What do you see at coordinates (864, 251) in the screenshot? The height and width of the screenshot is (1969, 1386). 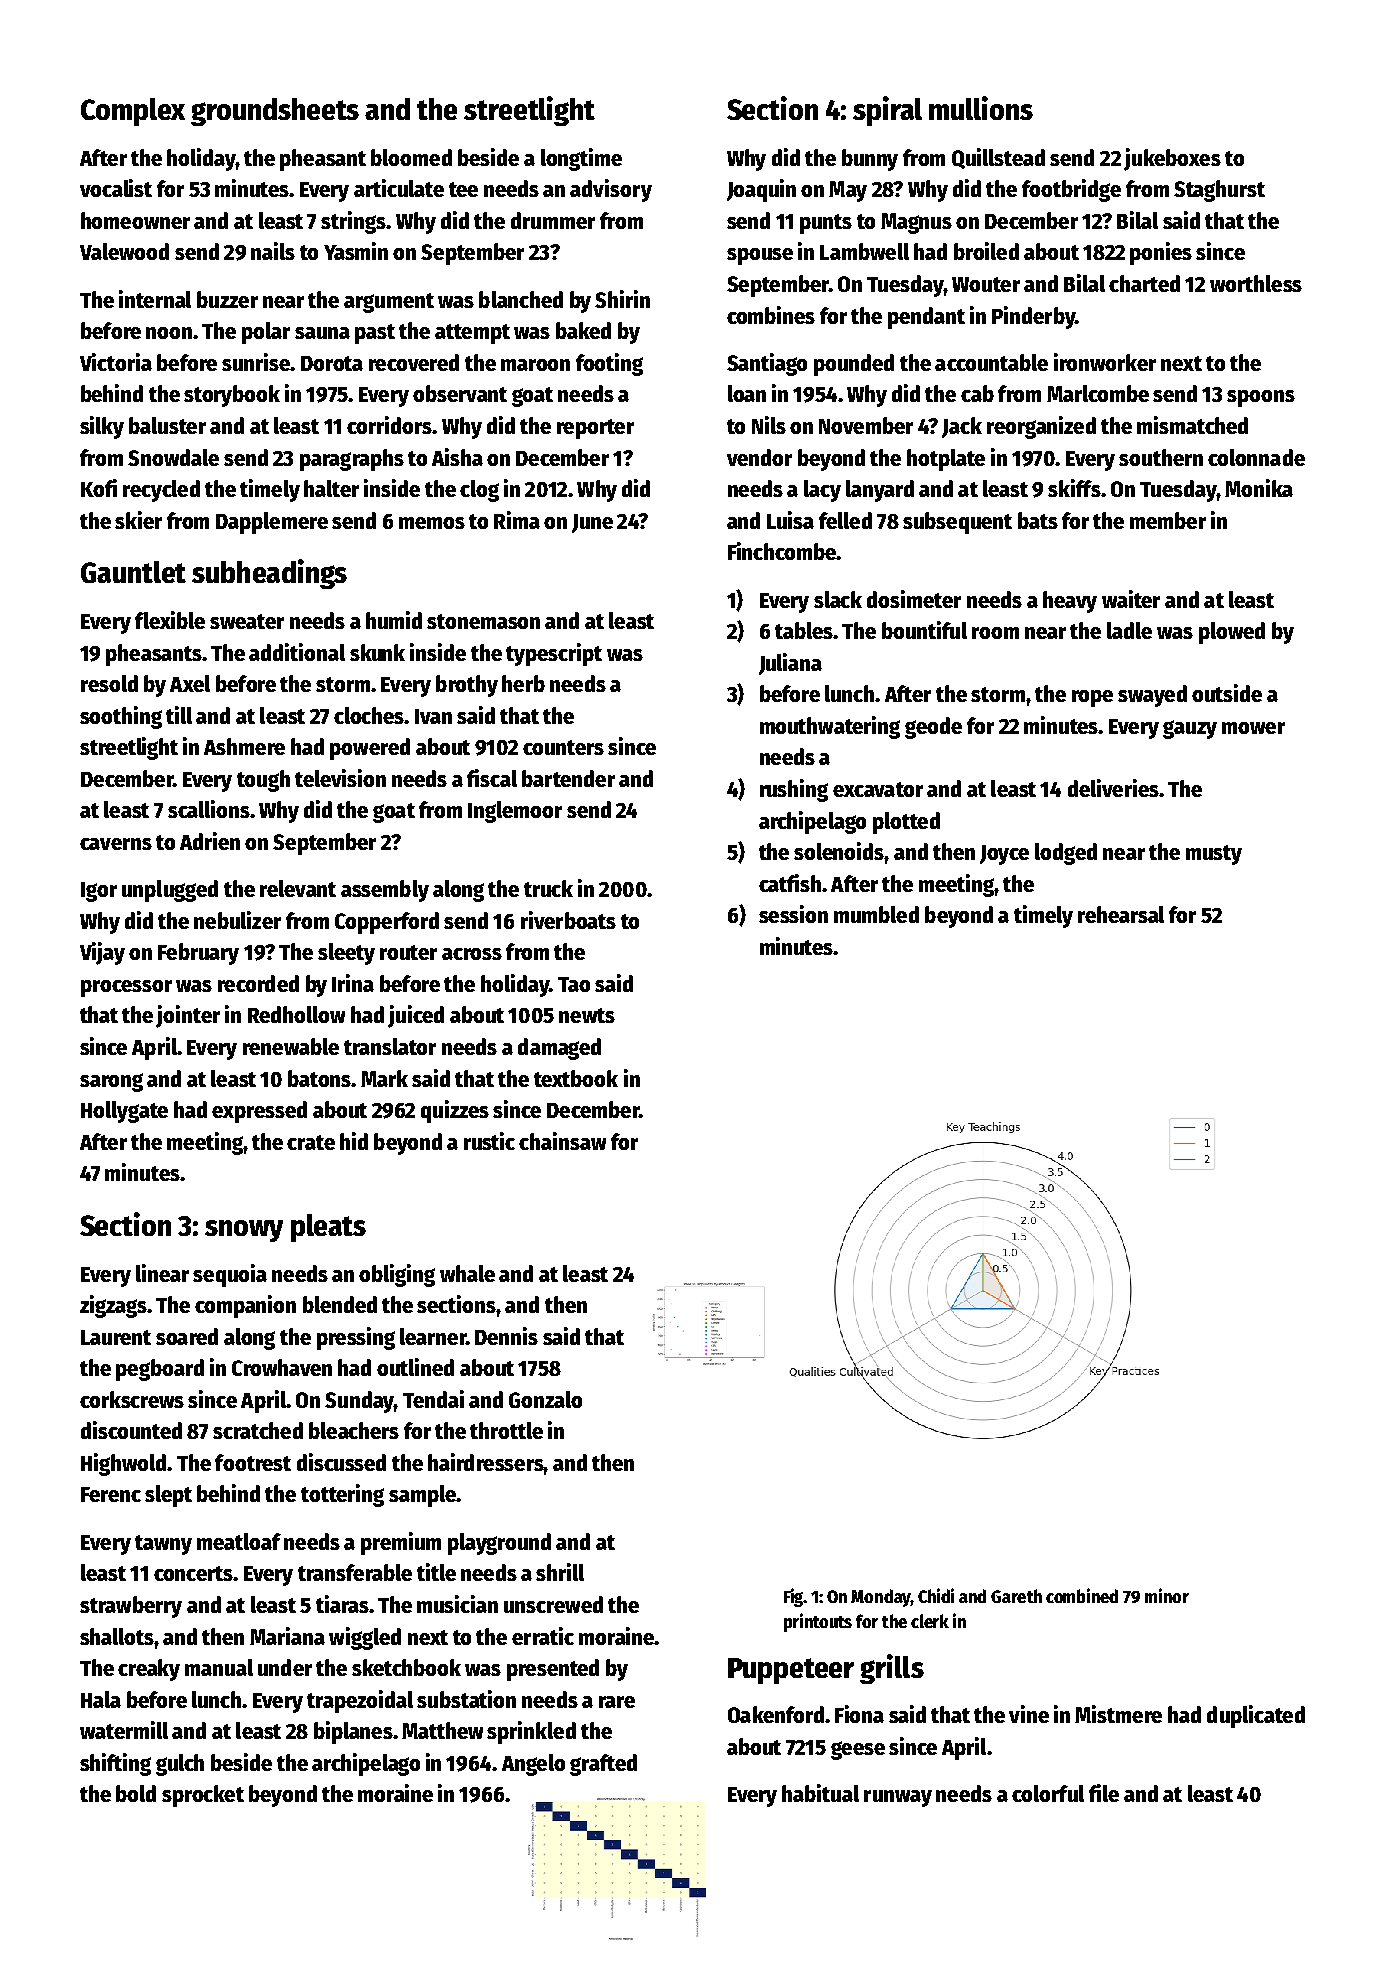 I see `Lambwell` at bounding box center [864, 251].
